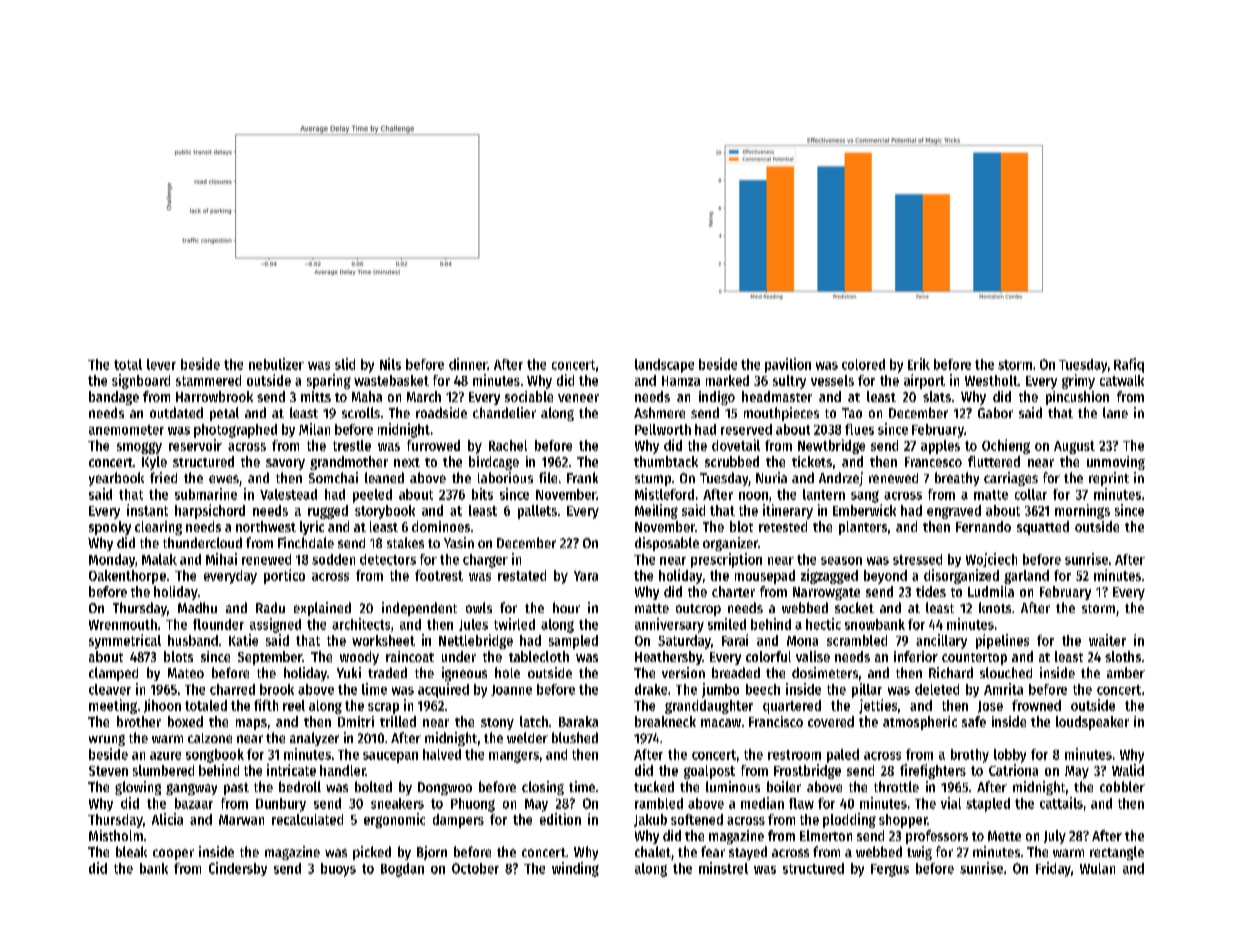 This screenshot has width=1233, height=952. I want to click on calzone, so click(210, 738).
